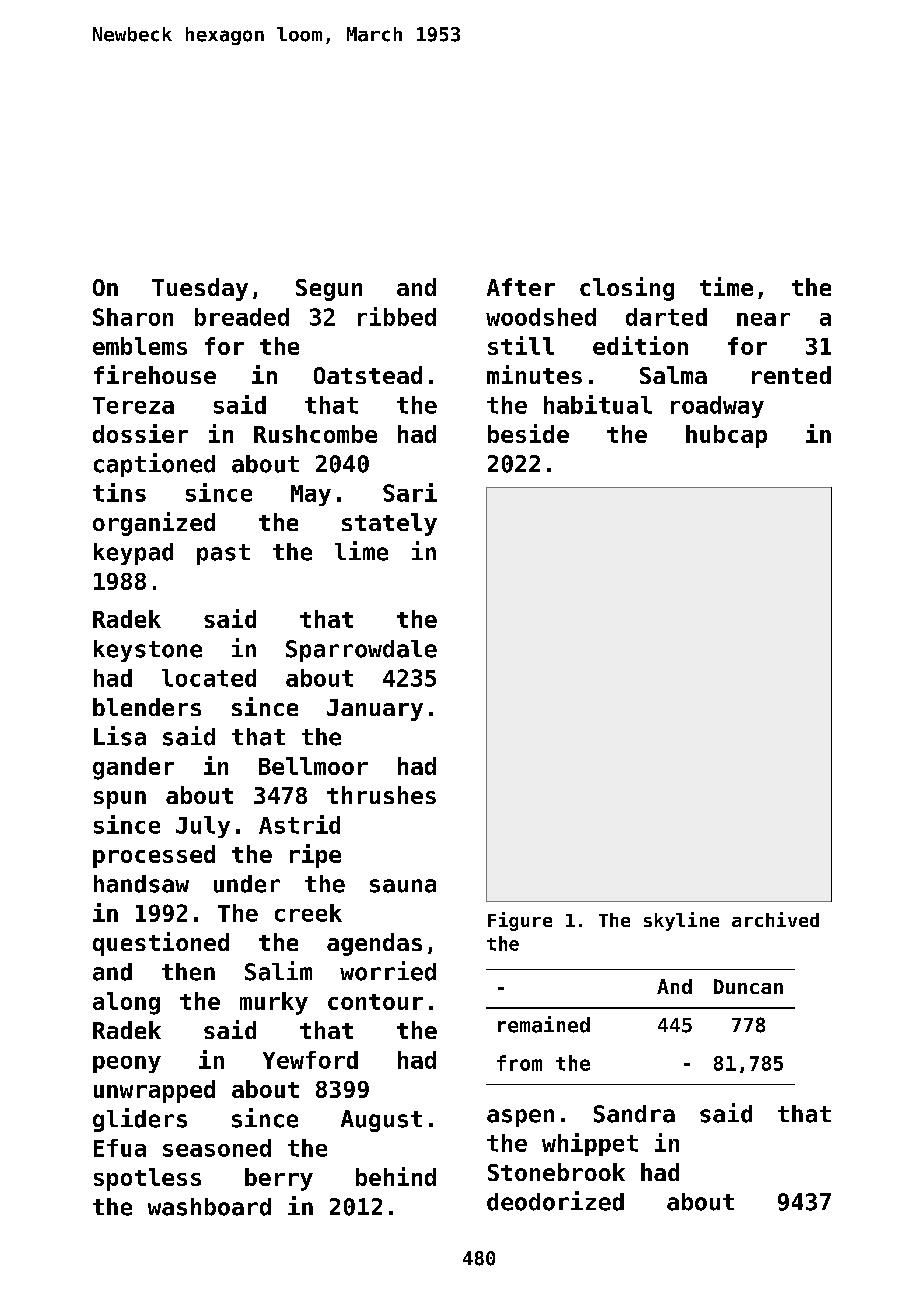 This screenshot has height=1311, width=924. What do you see at coordinates (155, 374) in the screenshot?
I see `firehouse` at bounding box center [155, 374].
